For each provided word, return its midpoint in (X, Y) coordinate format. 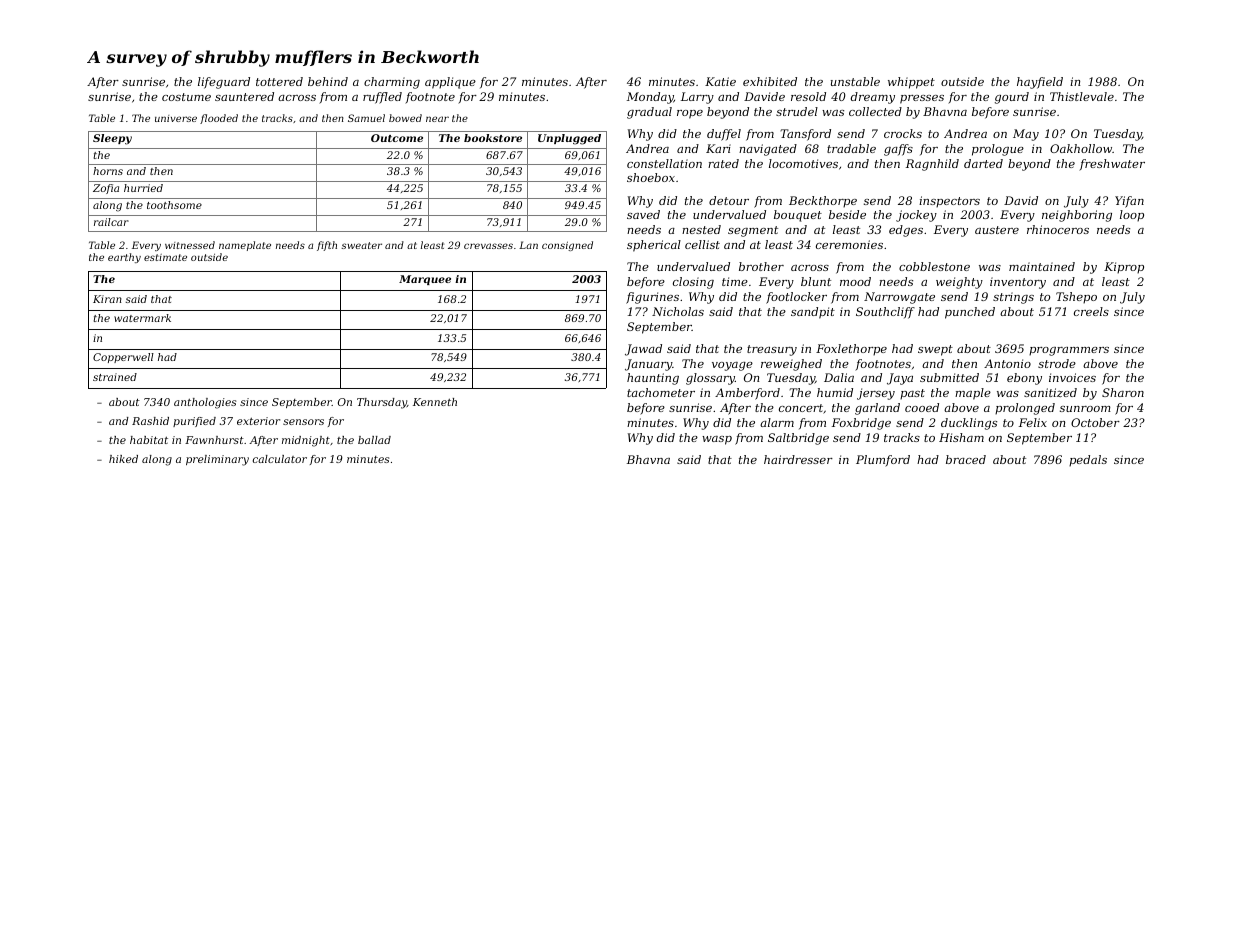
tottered (279, 81)
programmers (1069, 351)
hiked (123, 459)
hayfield (1040, 83)
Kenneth (435, 402)
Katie (720, 81)
